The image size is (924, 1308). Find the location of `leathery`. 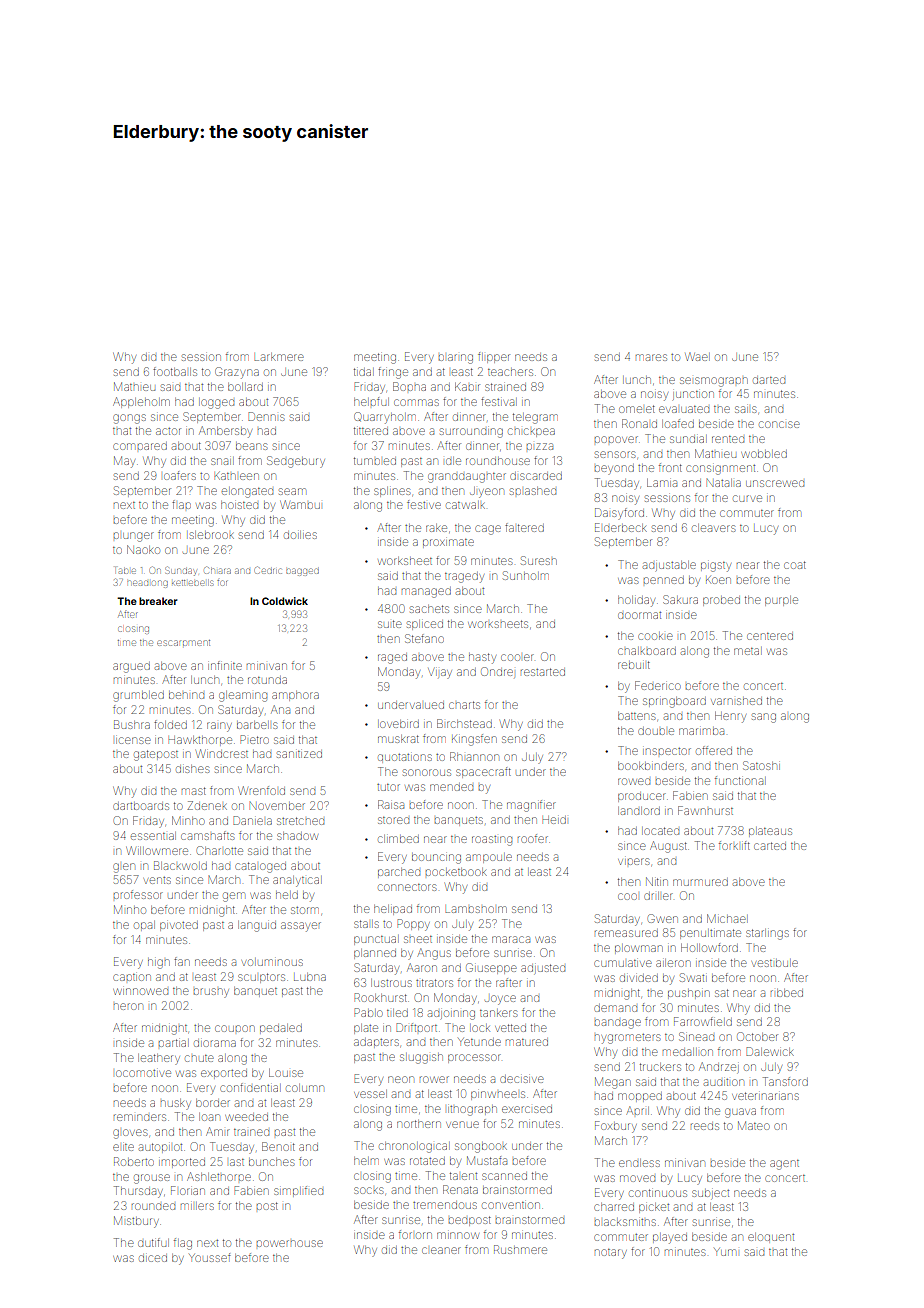

leathery is located at coordinates (159, 1059).
